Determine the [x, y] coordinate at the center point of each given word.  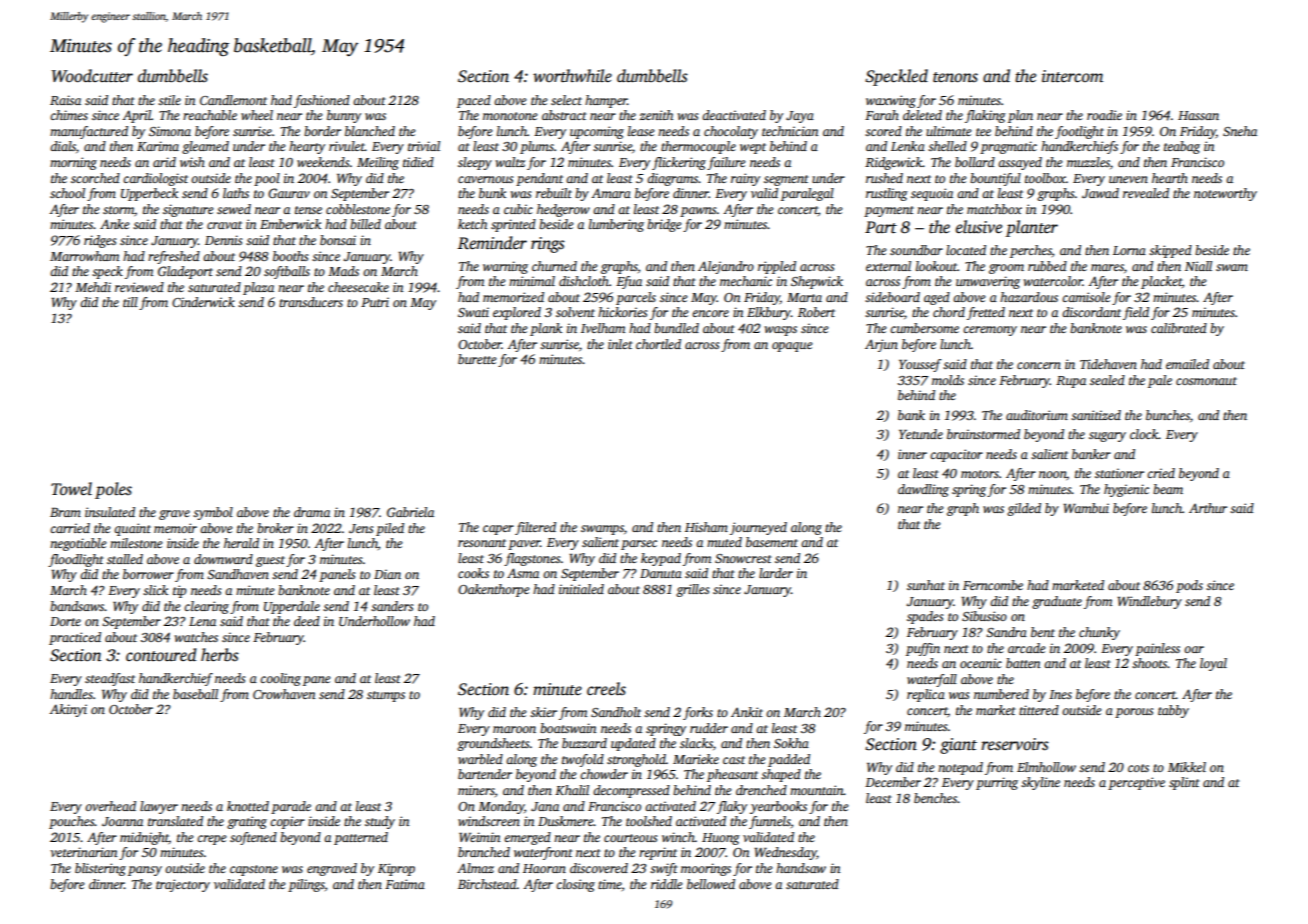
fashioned [322, 101]
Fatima [405, 884]
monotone [510, 116]
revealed [1146, 193]
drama [312, 512]
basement [772, 542]
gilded [1024, 509]
